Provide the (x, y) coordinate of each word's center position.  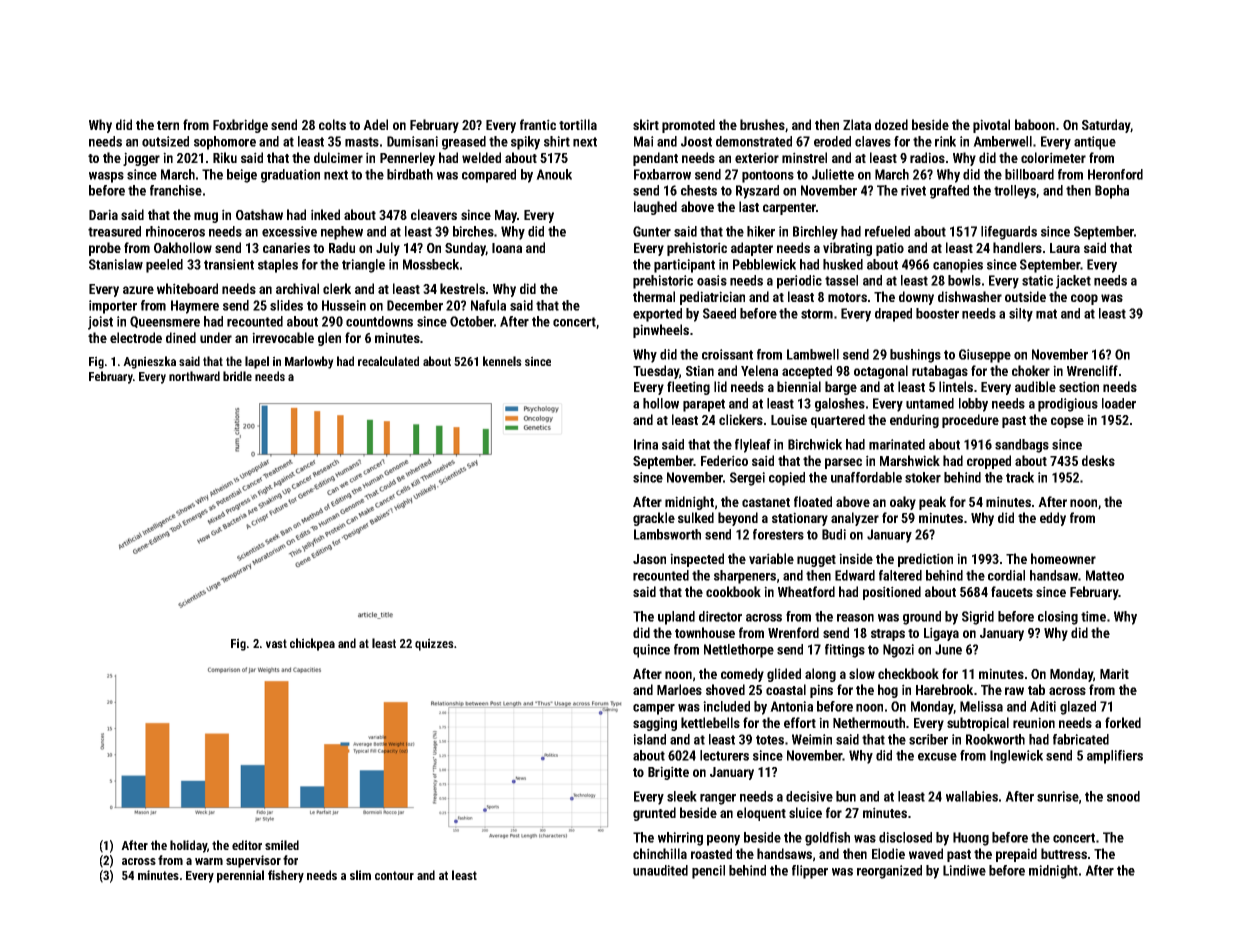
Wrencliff (1092, 370)
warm (209, 861)
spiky (525, 143)
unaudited (660, 870)
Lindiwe (964, 870)
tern (168, 125)
